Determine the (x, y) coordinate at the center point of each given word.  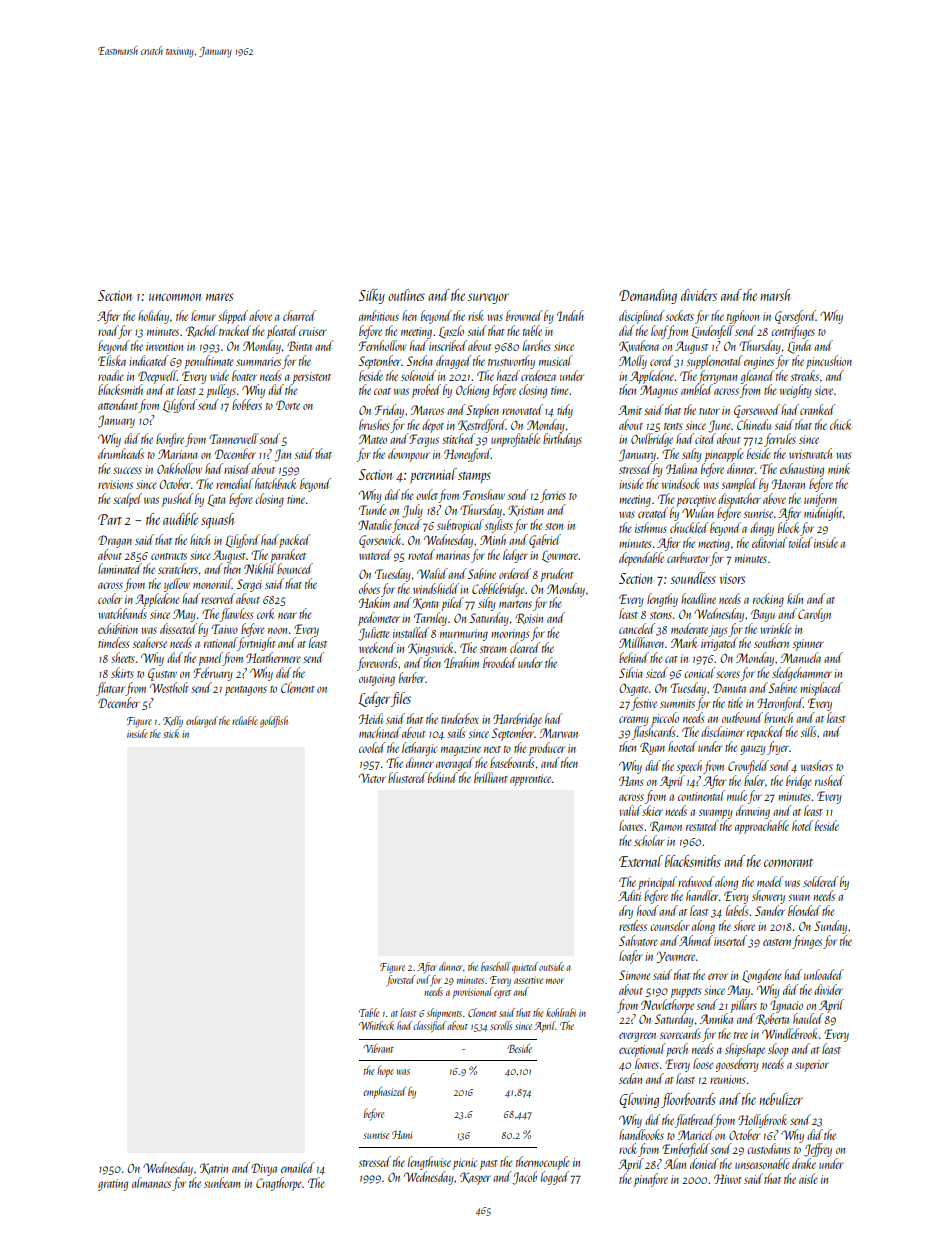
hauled (808, 1018)
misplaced (821, 689)
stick (171, 733)
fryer (778, 748)
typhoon (743, 317)
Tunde (373, 509)
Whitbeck (376, 1025)
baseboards (512, 762)
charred (299, 315)
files (401, 699)
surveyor (488, 298)
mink (839, 468)
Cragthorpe (279, 1184)
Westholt (169, 687)
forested (400, 980)
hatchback (275, 483)
